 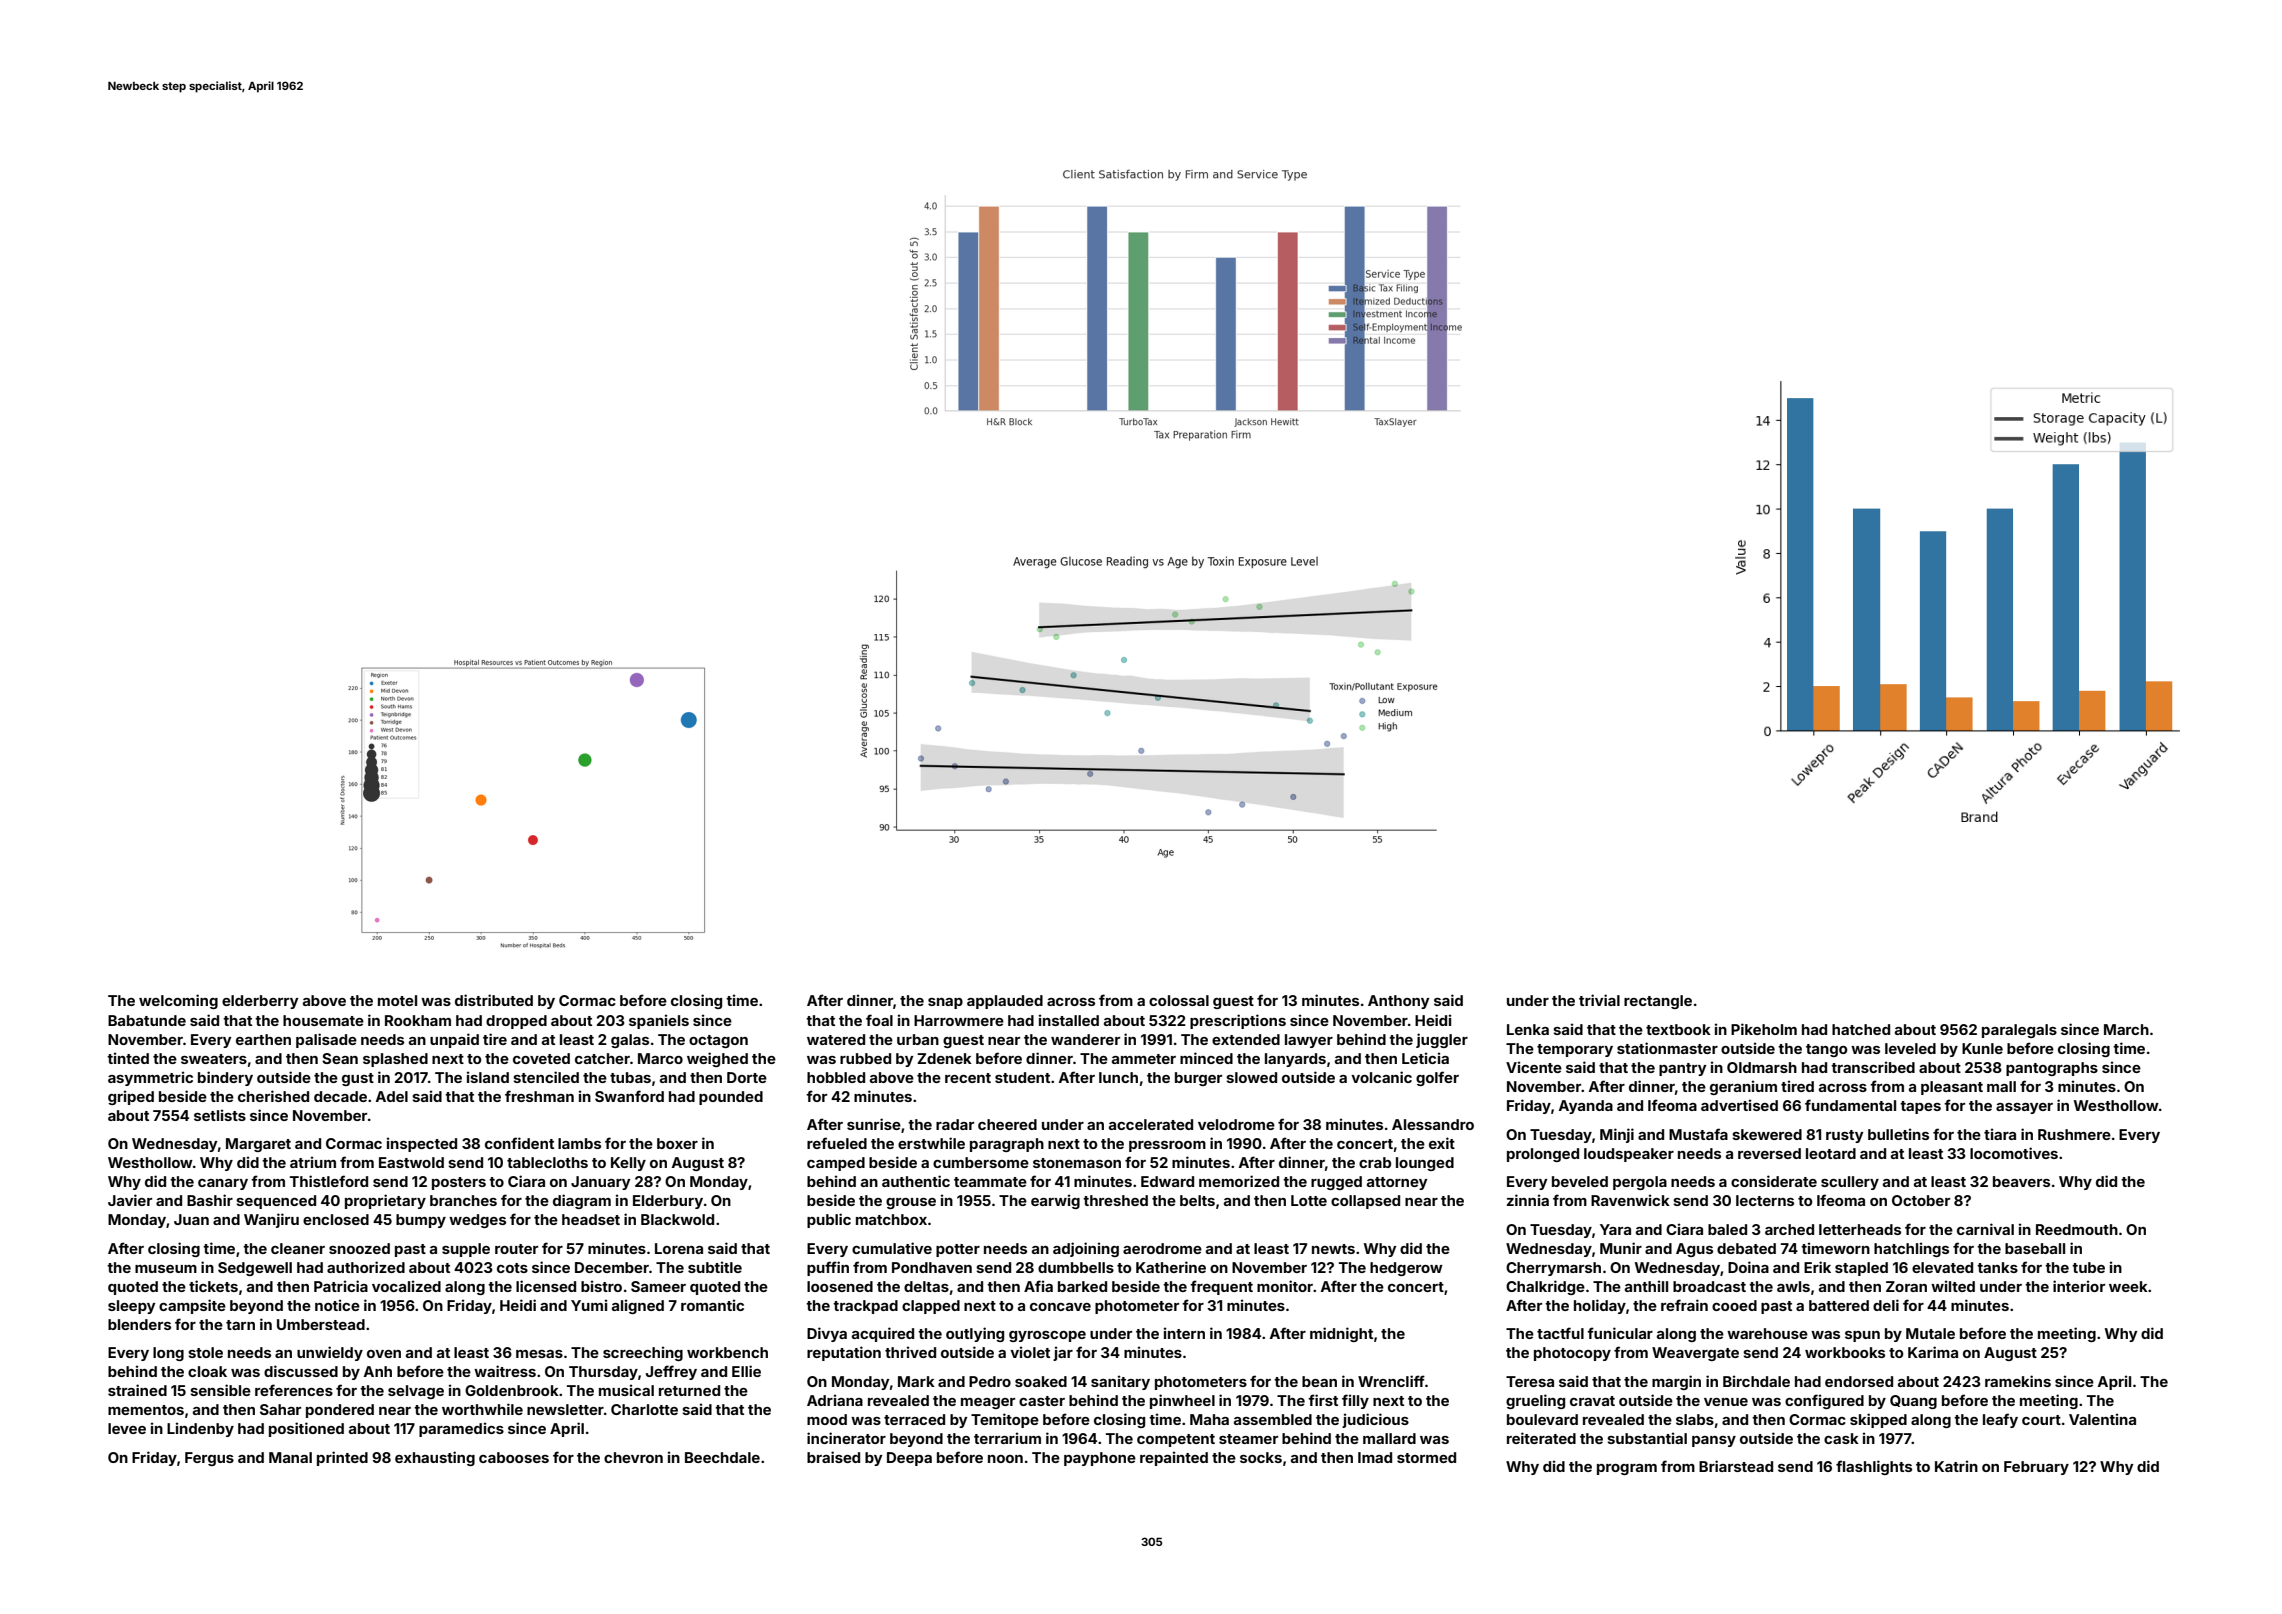 What do you see at coordinates (1120, 1382) in the screenshot?
I see `sanitary` at bounding box center [1120, 1382].
